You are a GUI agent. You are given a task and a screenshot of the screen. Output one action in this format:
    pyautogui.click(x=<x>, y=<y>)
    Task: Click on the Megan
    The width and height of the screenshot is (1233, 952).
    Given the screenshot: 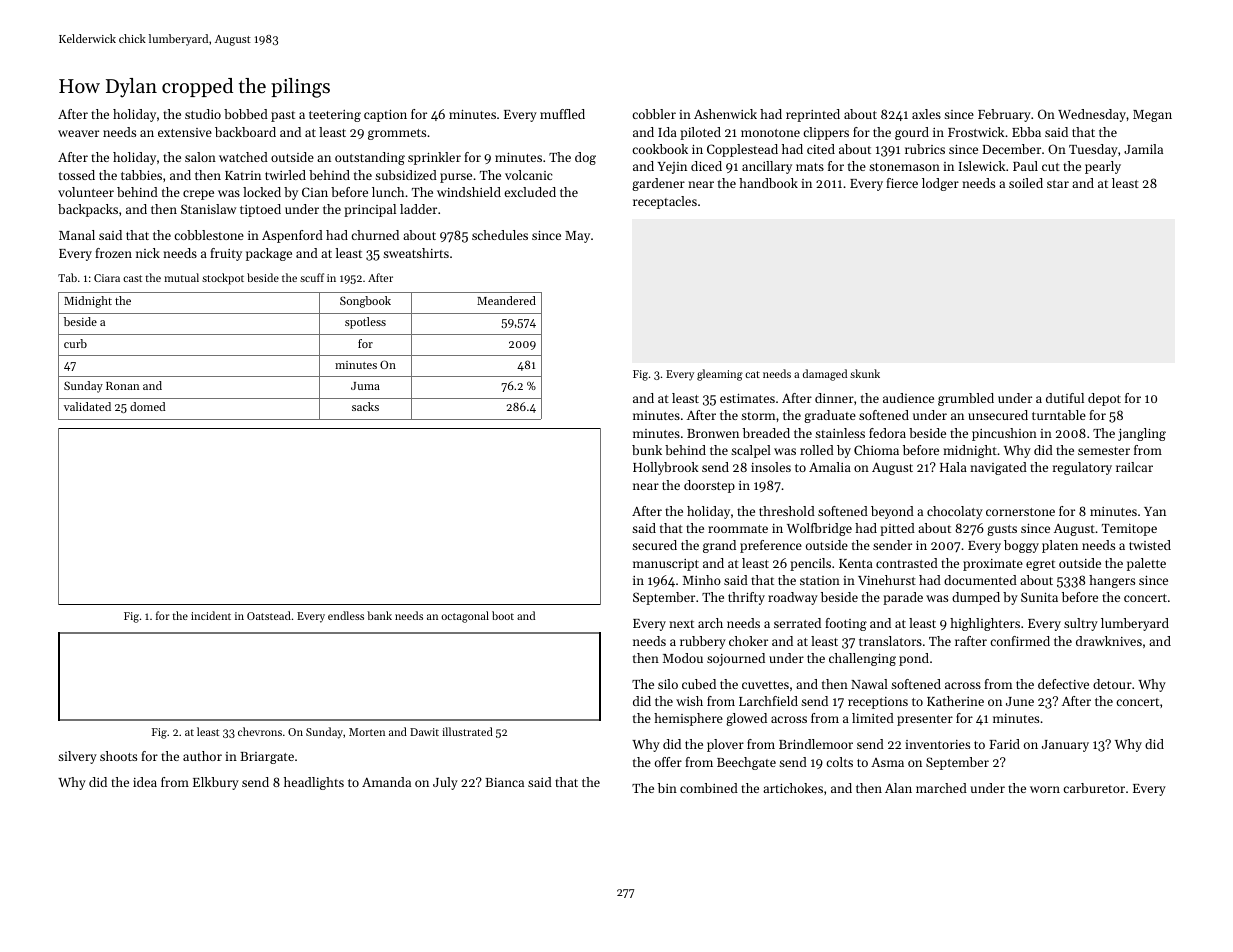 What is the action you would take?
    pyautogui.click(x=1152, y=116)
